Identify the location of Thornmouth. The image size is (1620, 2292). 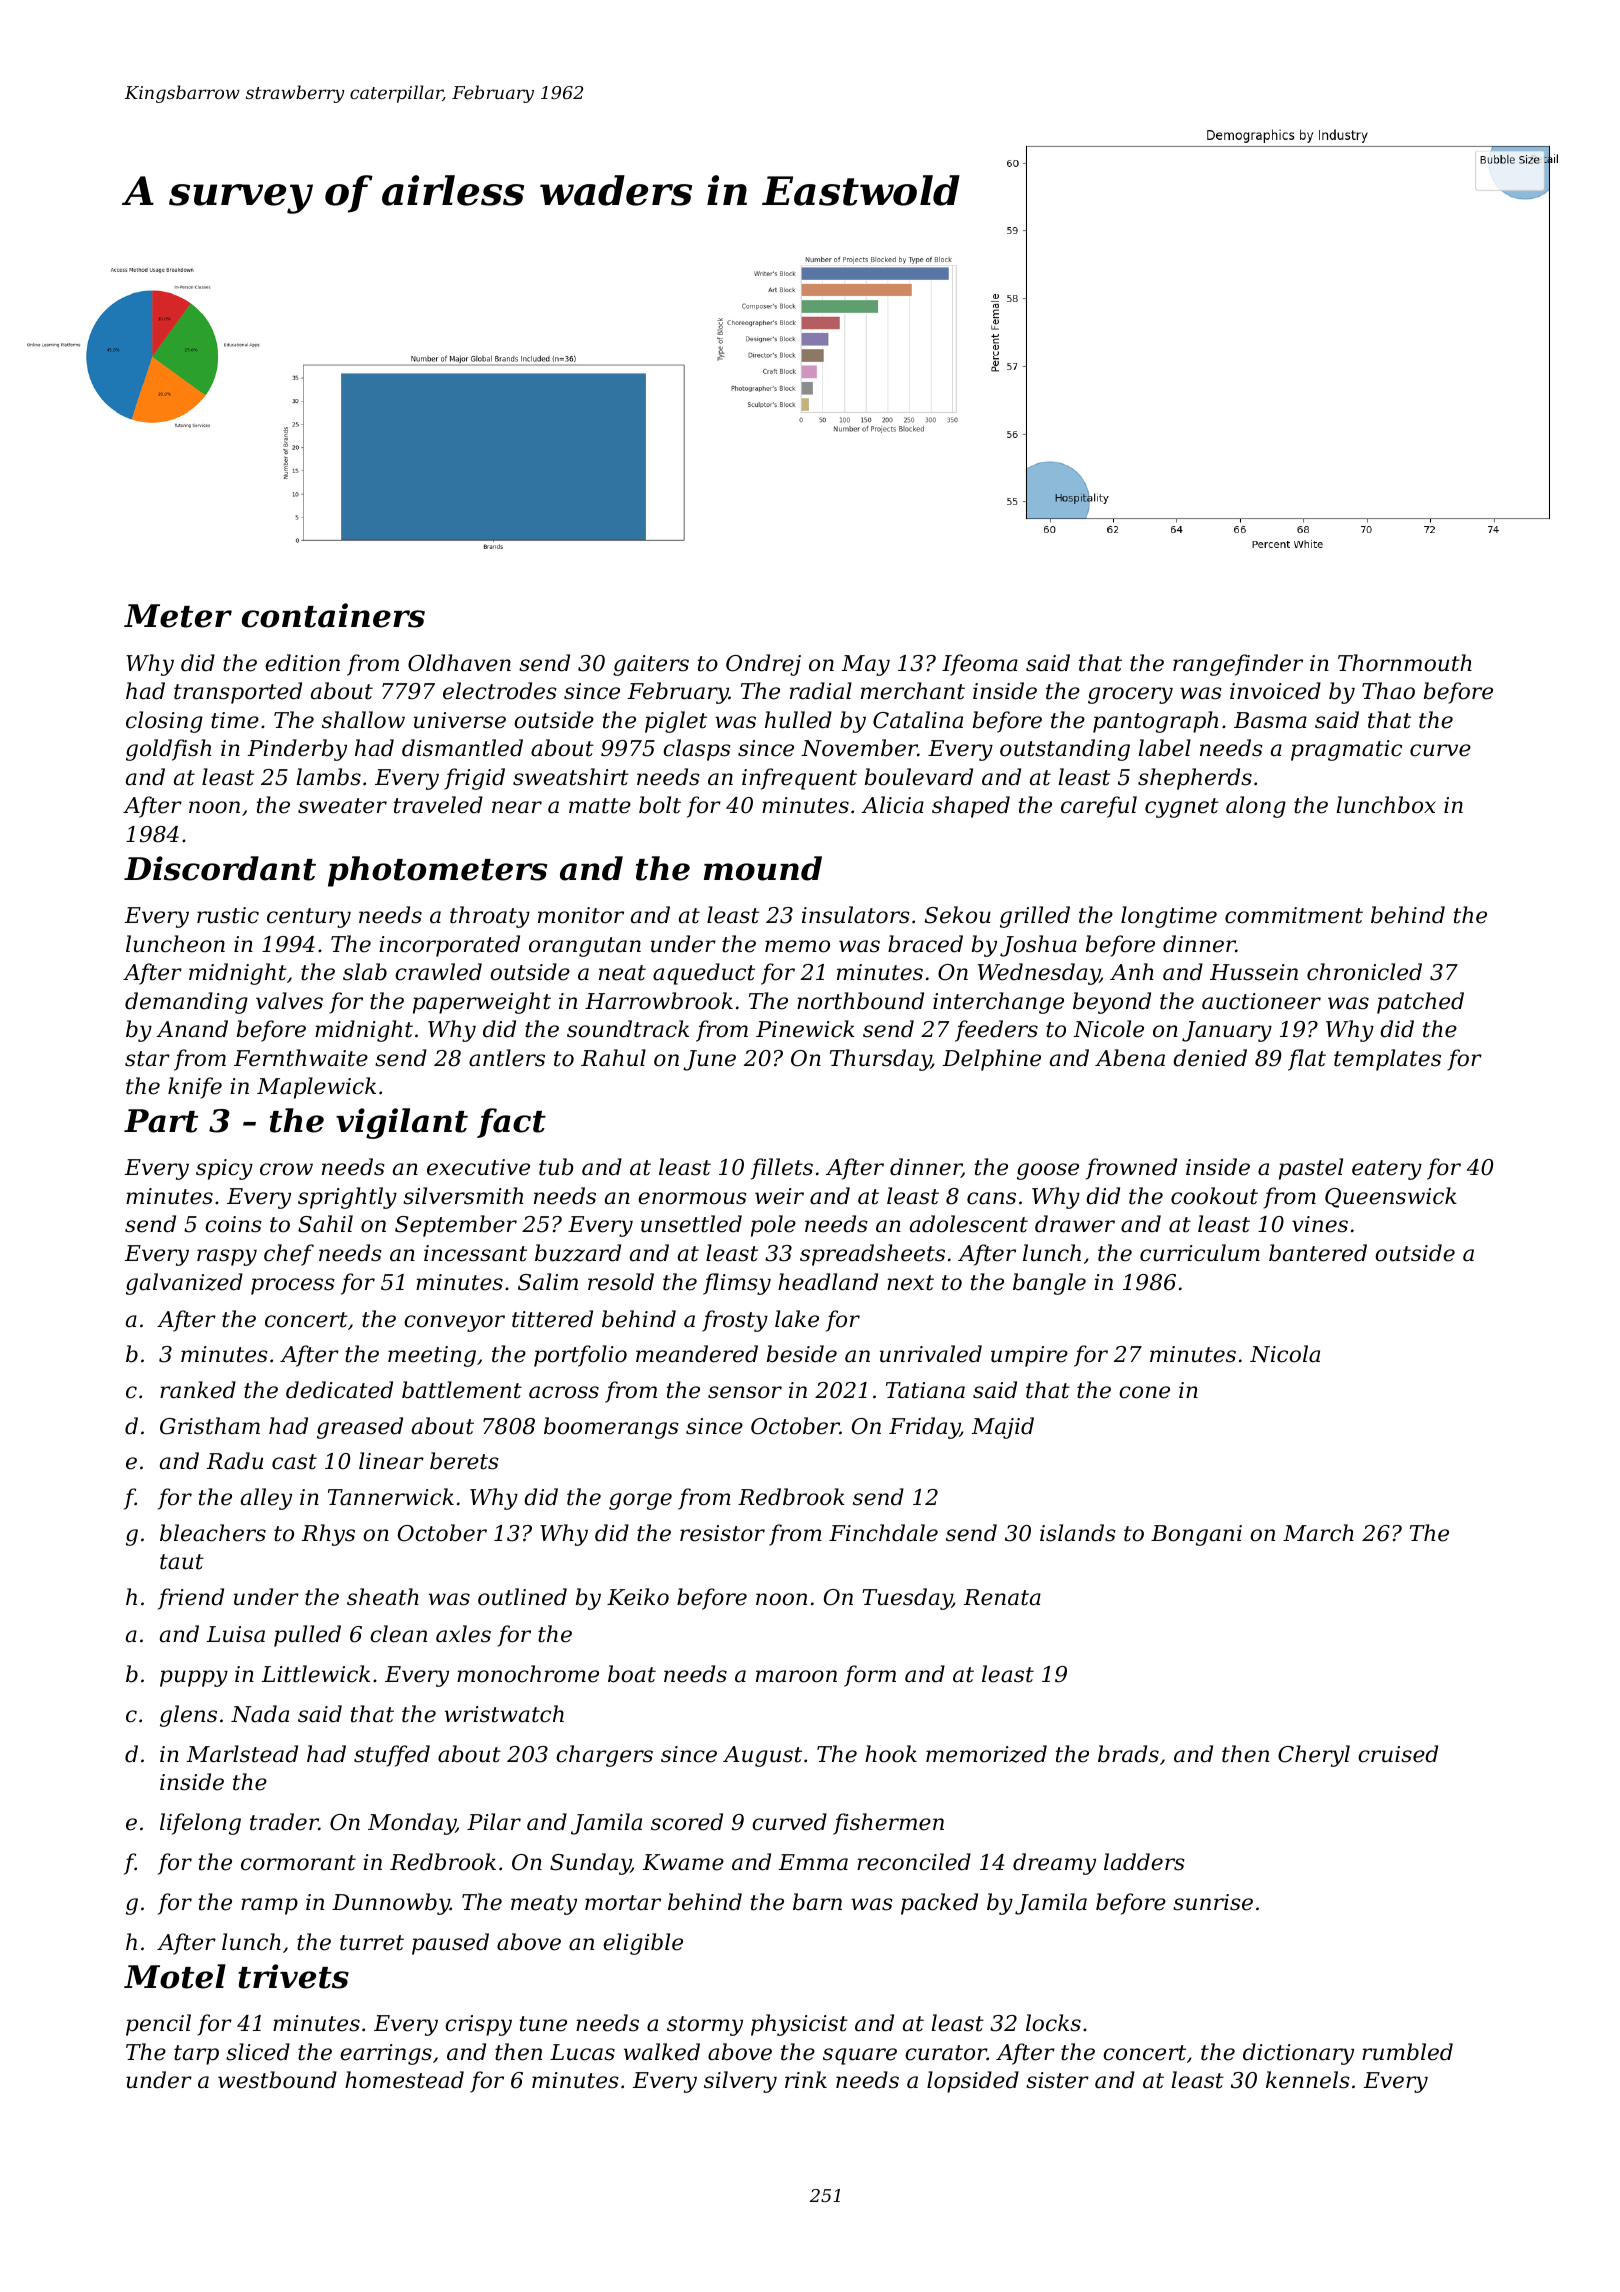
(1405, 663).
